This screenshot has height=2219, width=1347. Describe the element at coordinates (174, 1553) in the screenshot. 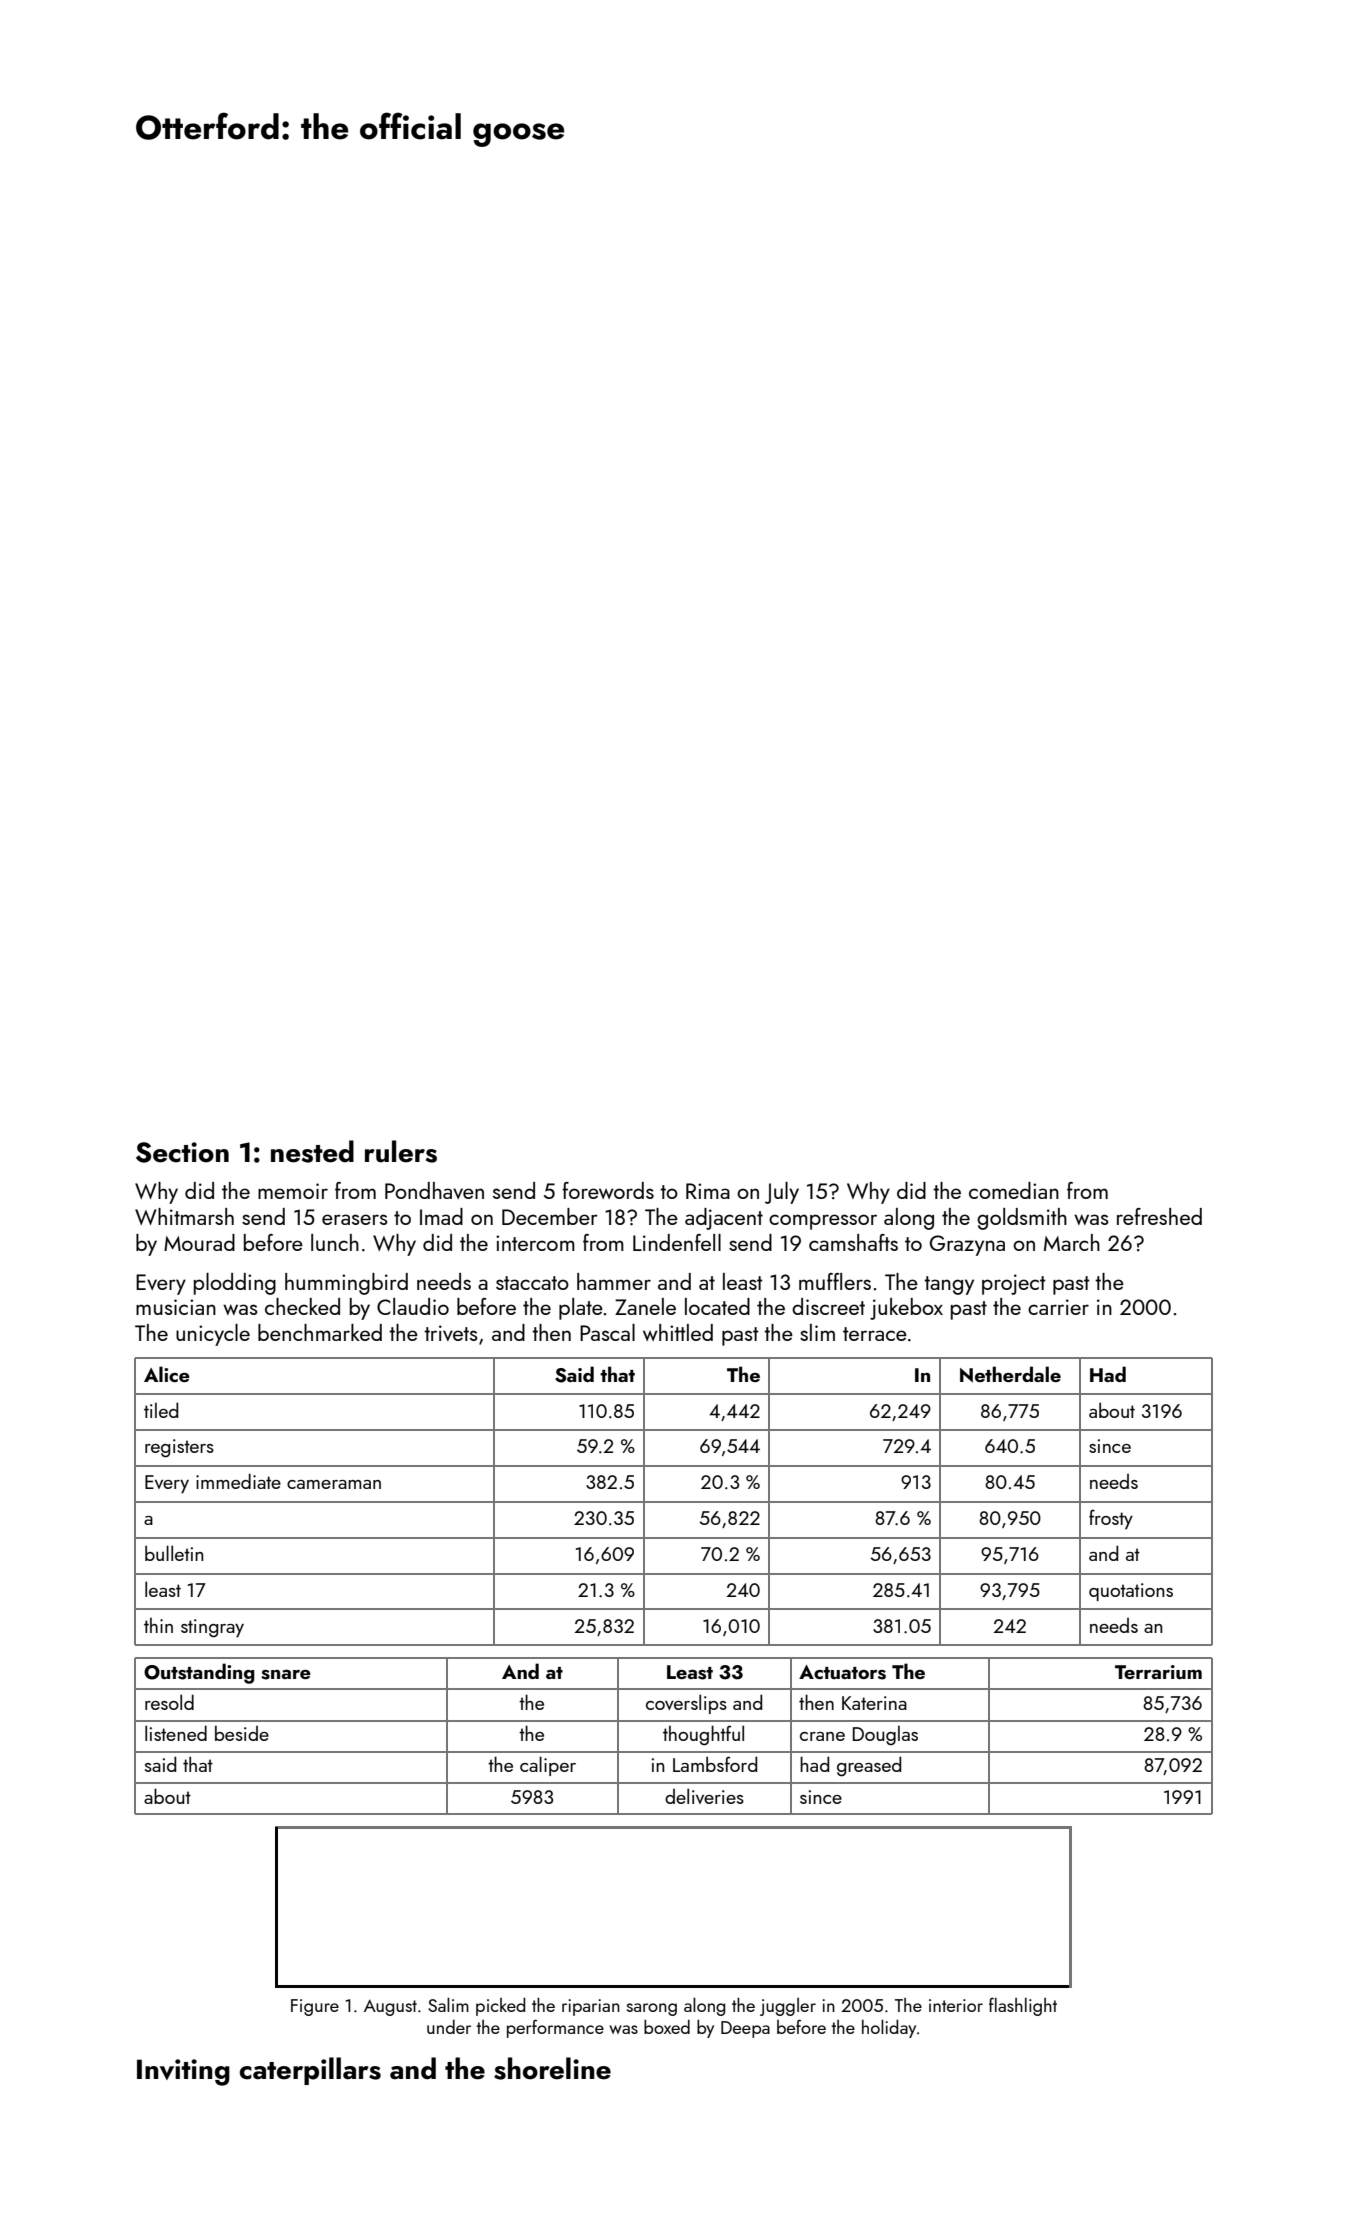

I see `bulletin` at that location.
